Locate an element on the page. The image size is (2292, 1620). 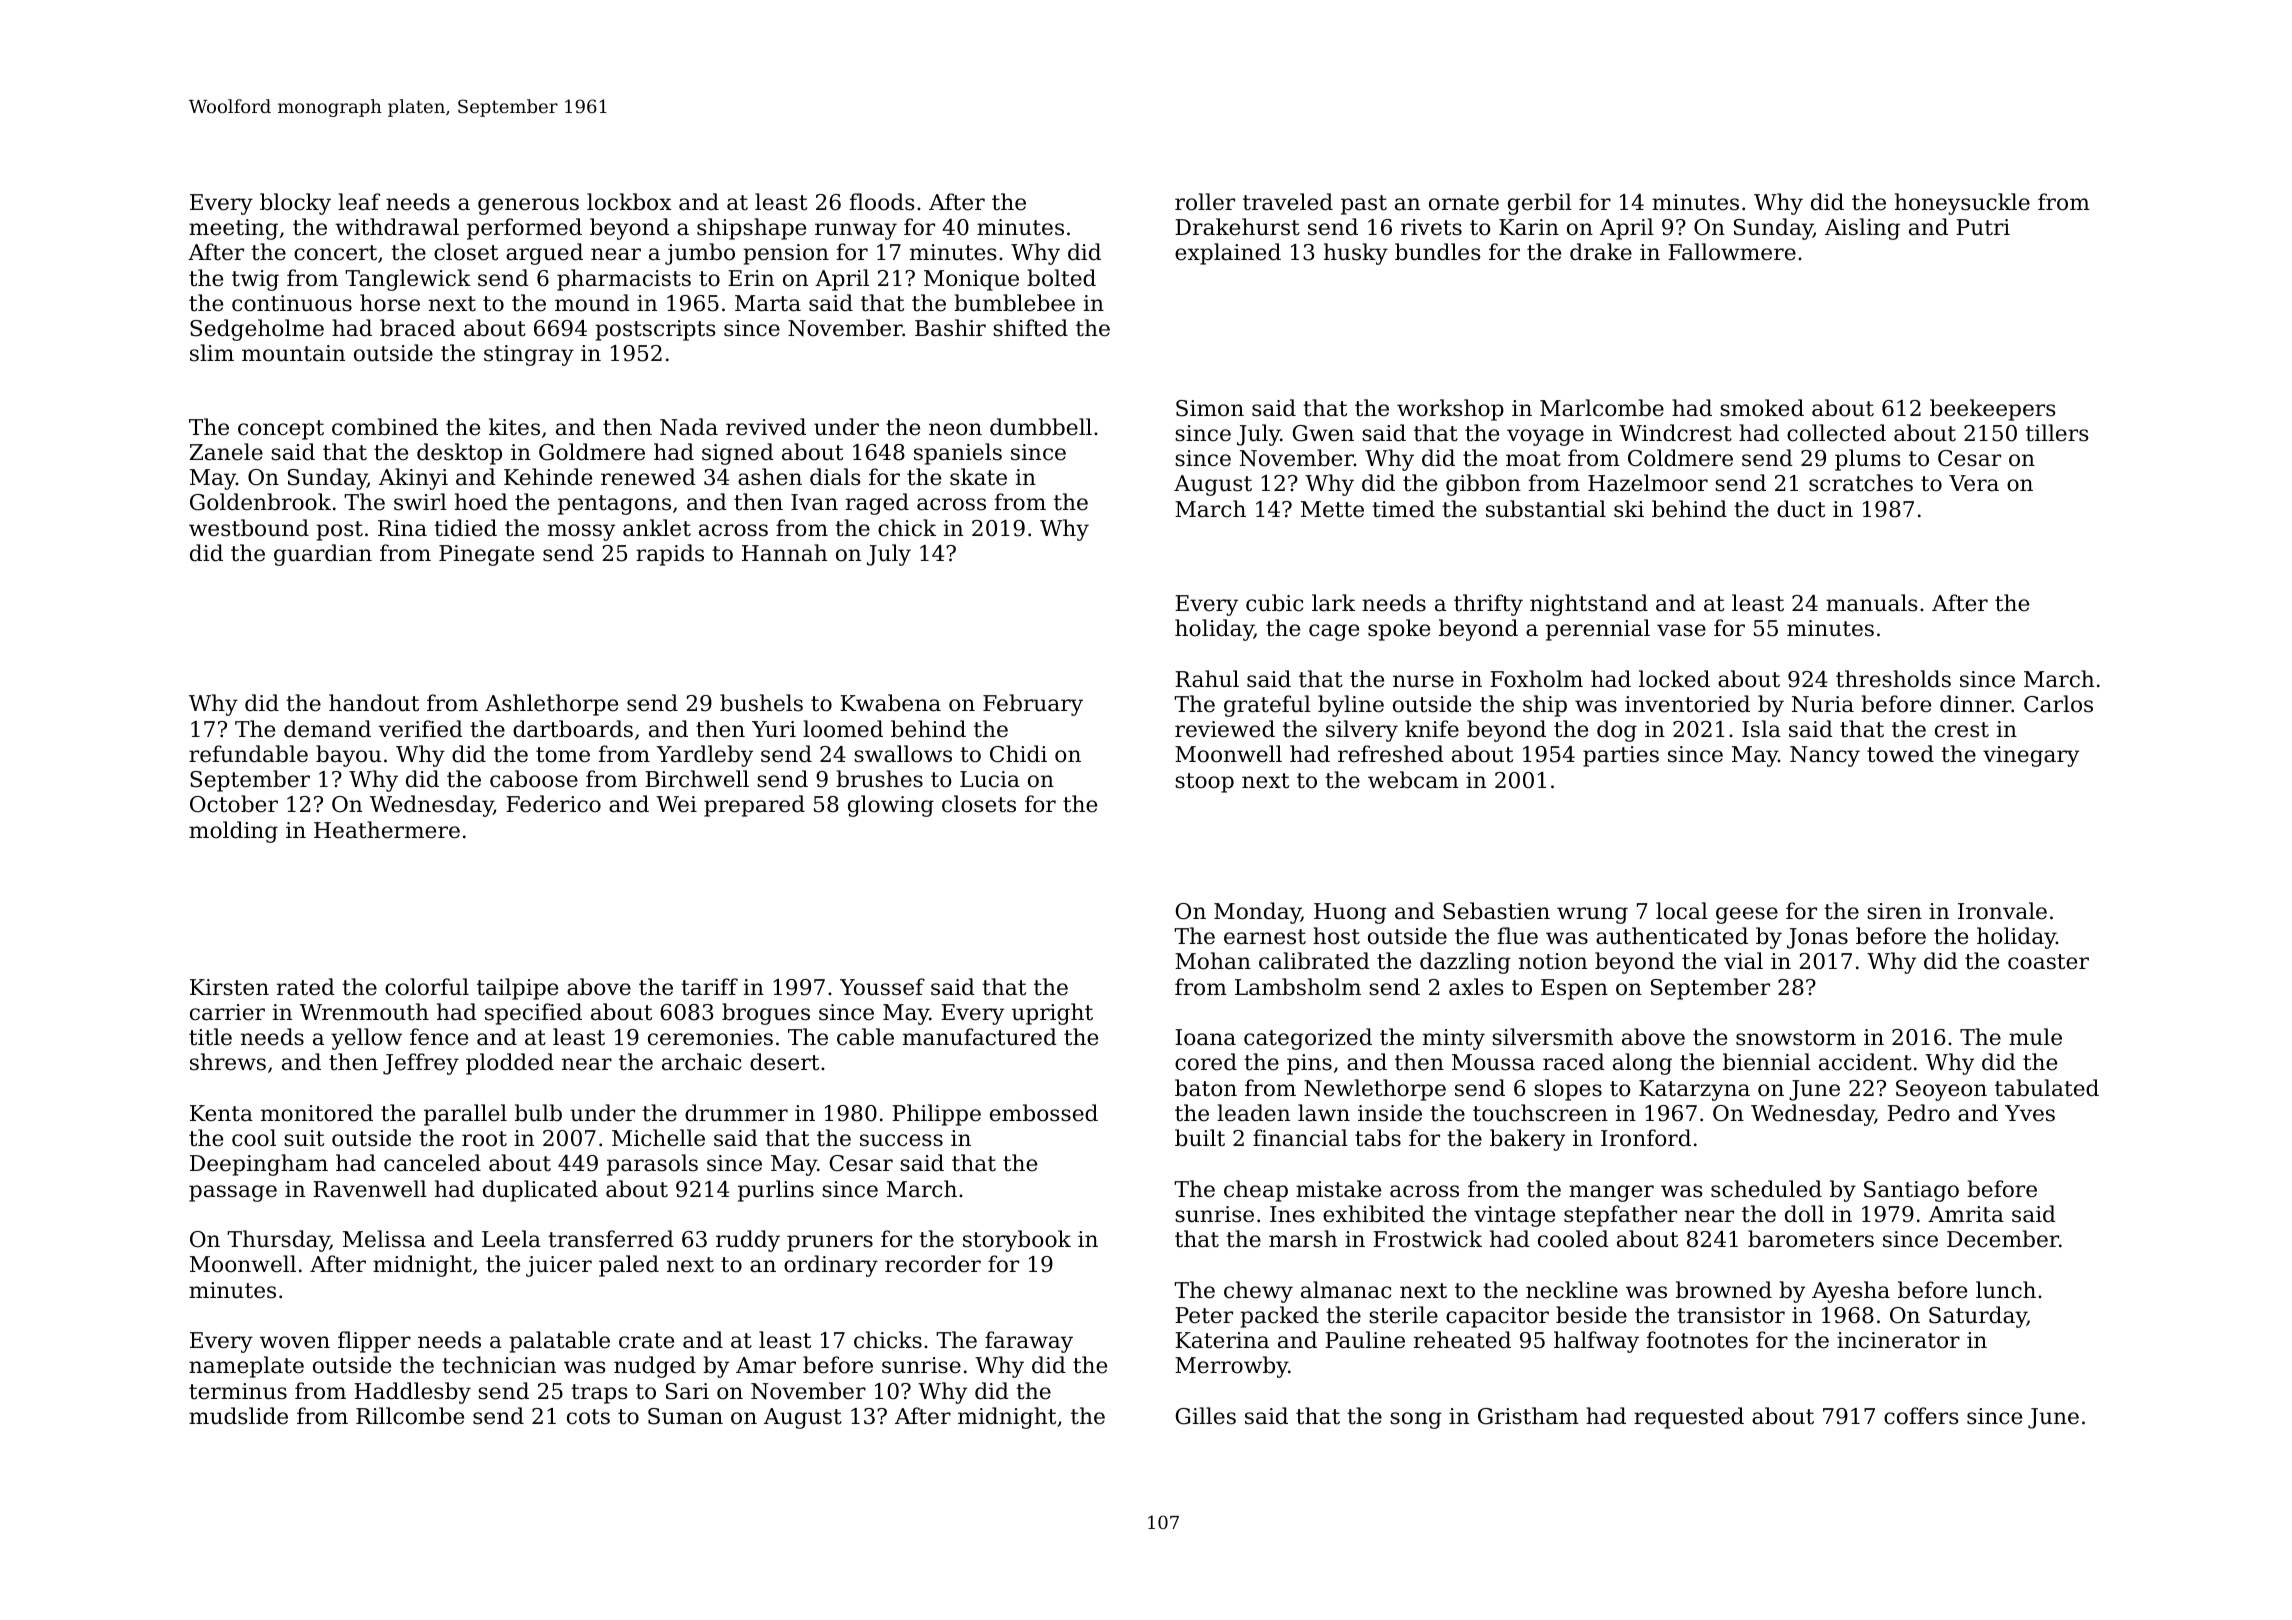
honeysuckle is located at coordinates (1962, 204).
